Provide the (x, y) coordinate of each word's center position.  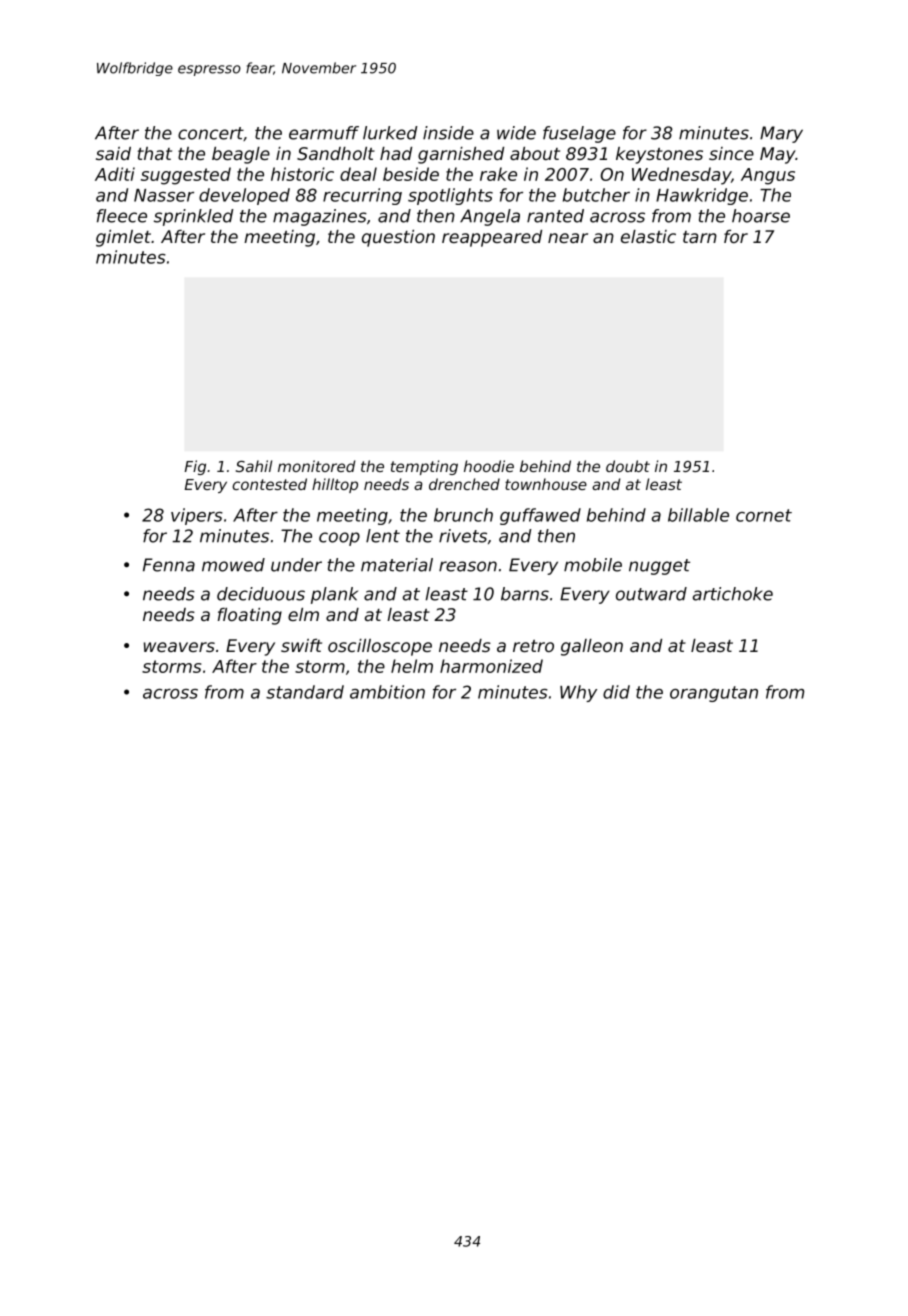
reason (468, 566)
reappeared (492, 238)
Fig (195, 467)
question (398, 238)
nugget (659, 567)
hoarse (761, 216)
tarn (700, 237)
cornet (764, 515)
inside (448, 133)
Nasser (164, 195)
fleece (122, 216)
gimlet (123, 238)
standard (305, 692)
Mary (781, 134)
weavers (179, 647)
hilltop (335, 485)
